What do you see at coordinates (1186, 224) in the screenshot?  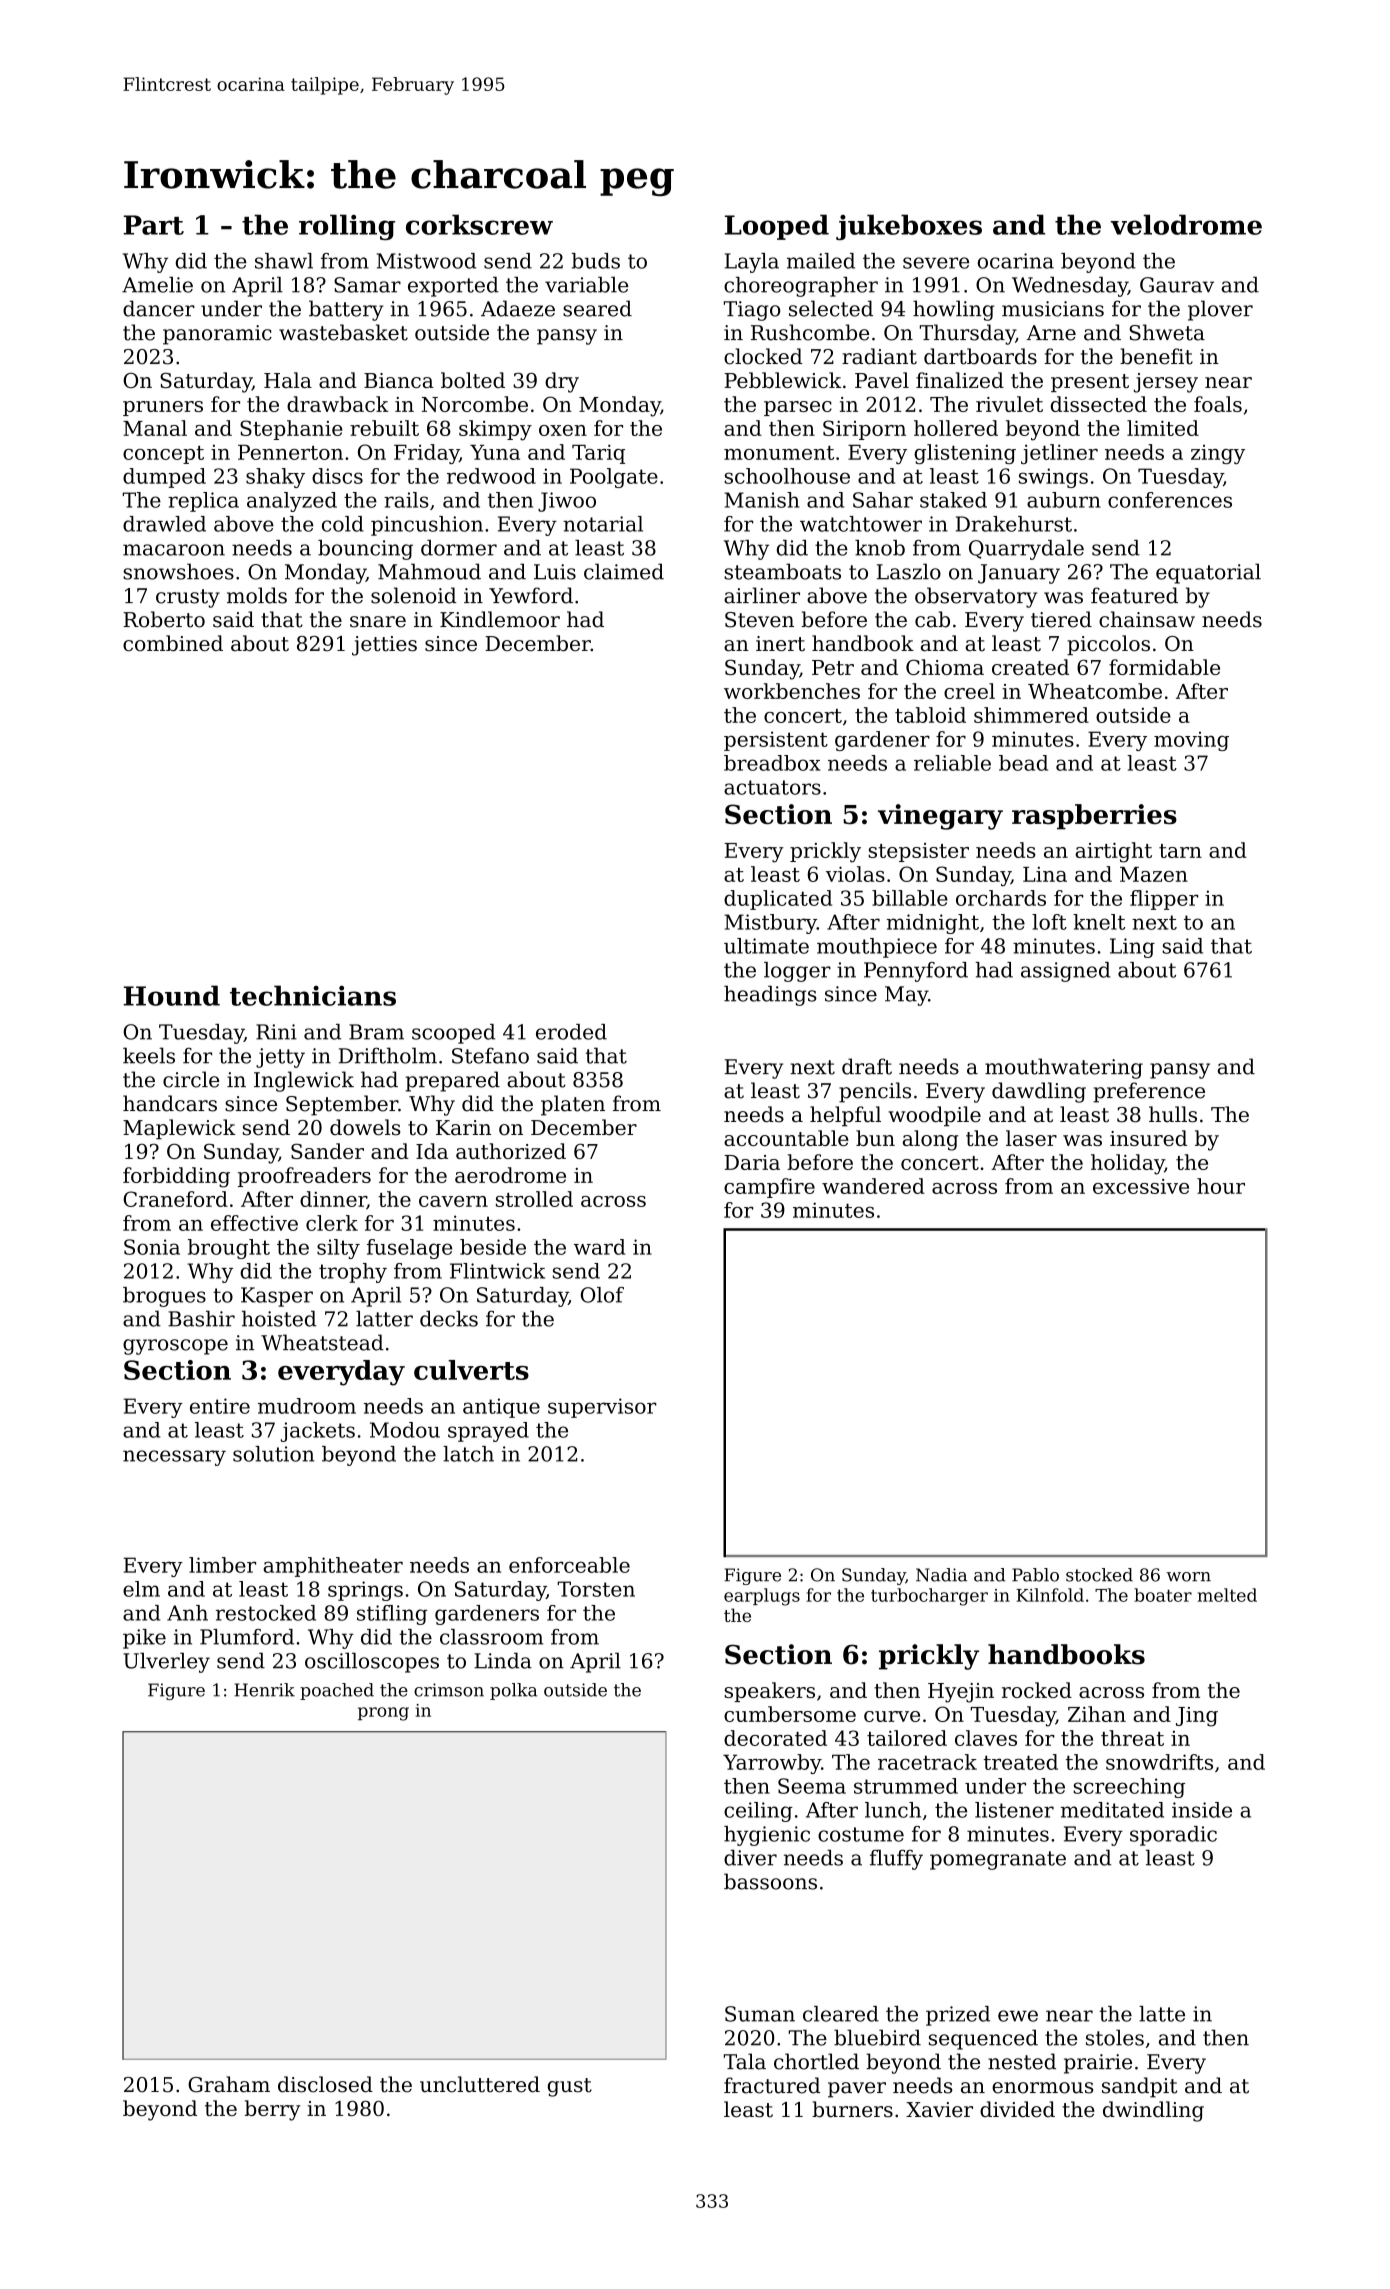 I see `velodrome` at bounding box center [1186, 224].
